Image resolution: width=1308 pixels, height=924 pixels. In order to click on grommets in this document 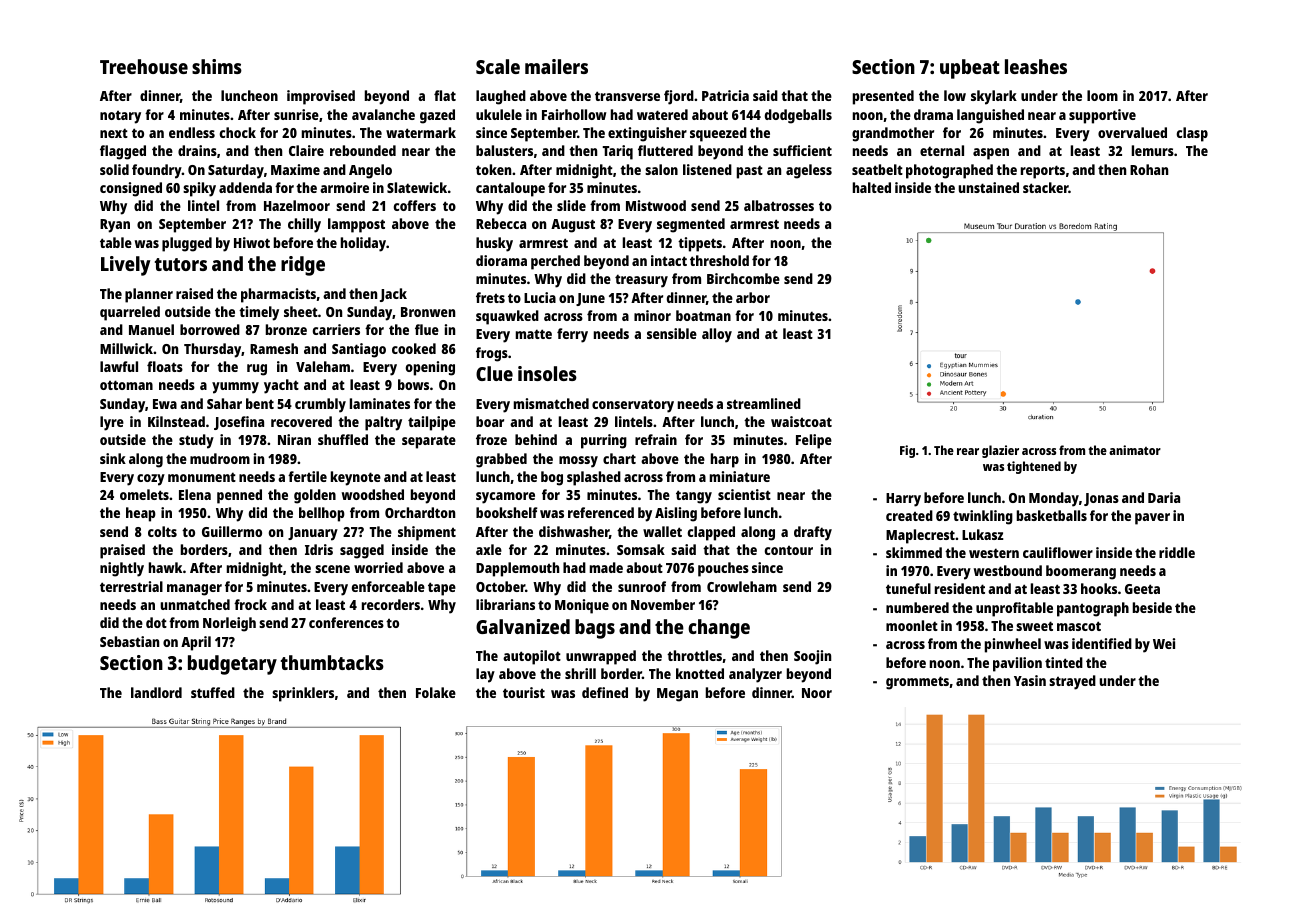, I will do `click(917, 683)`.
